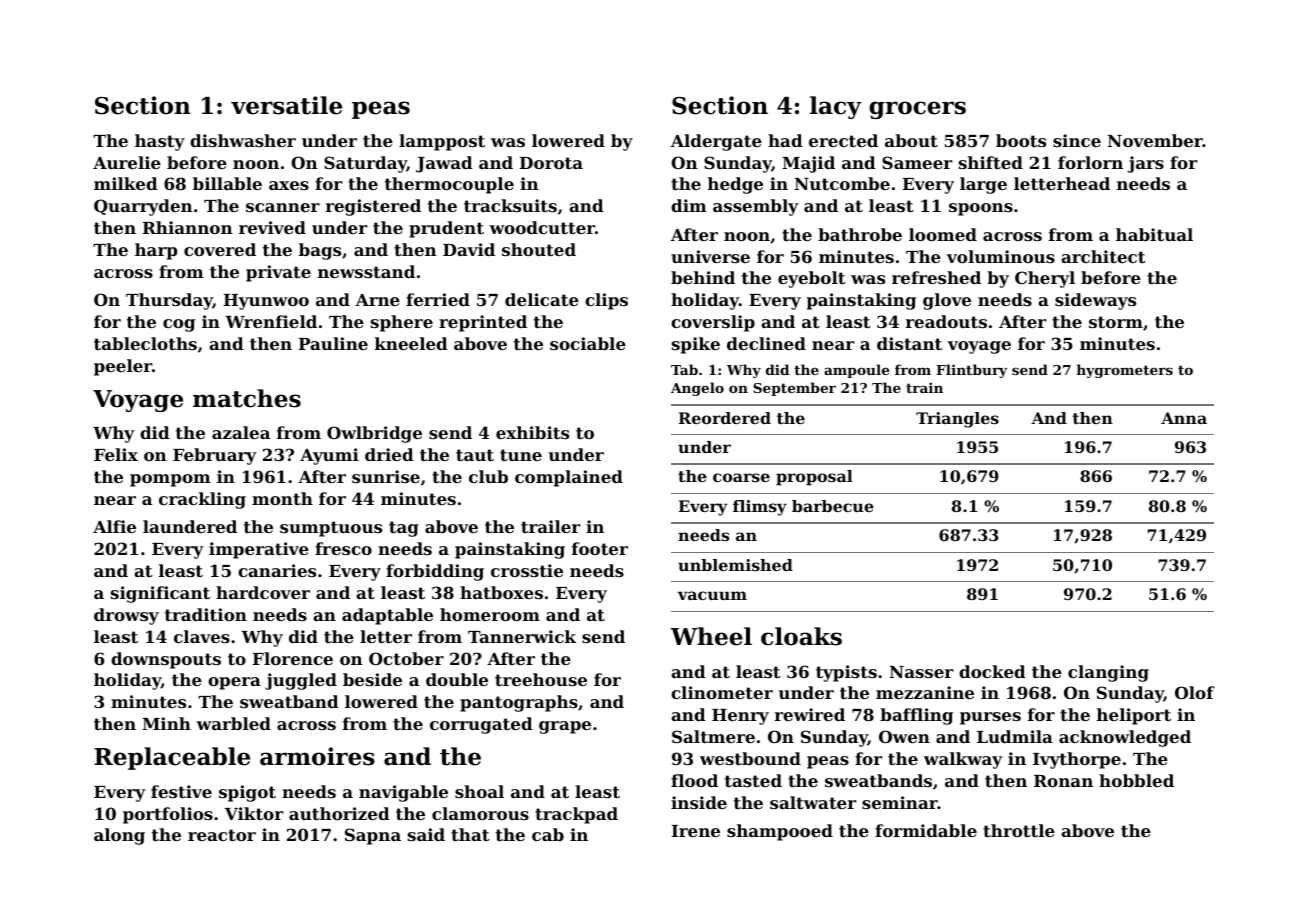 The image size is (1308, 924). I want to click on lamppost, so click(442, 142).
